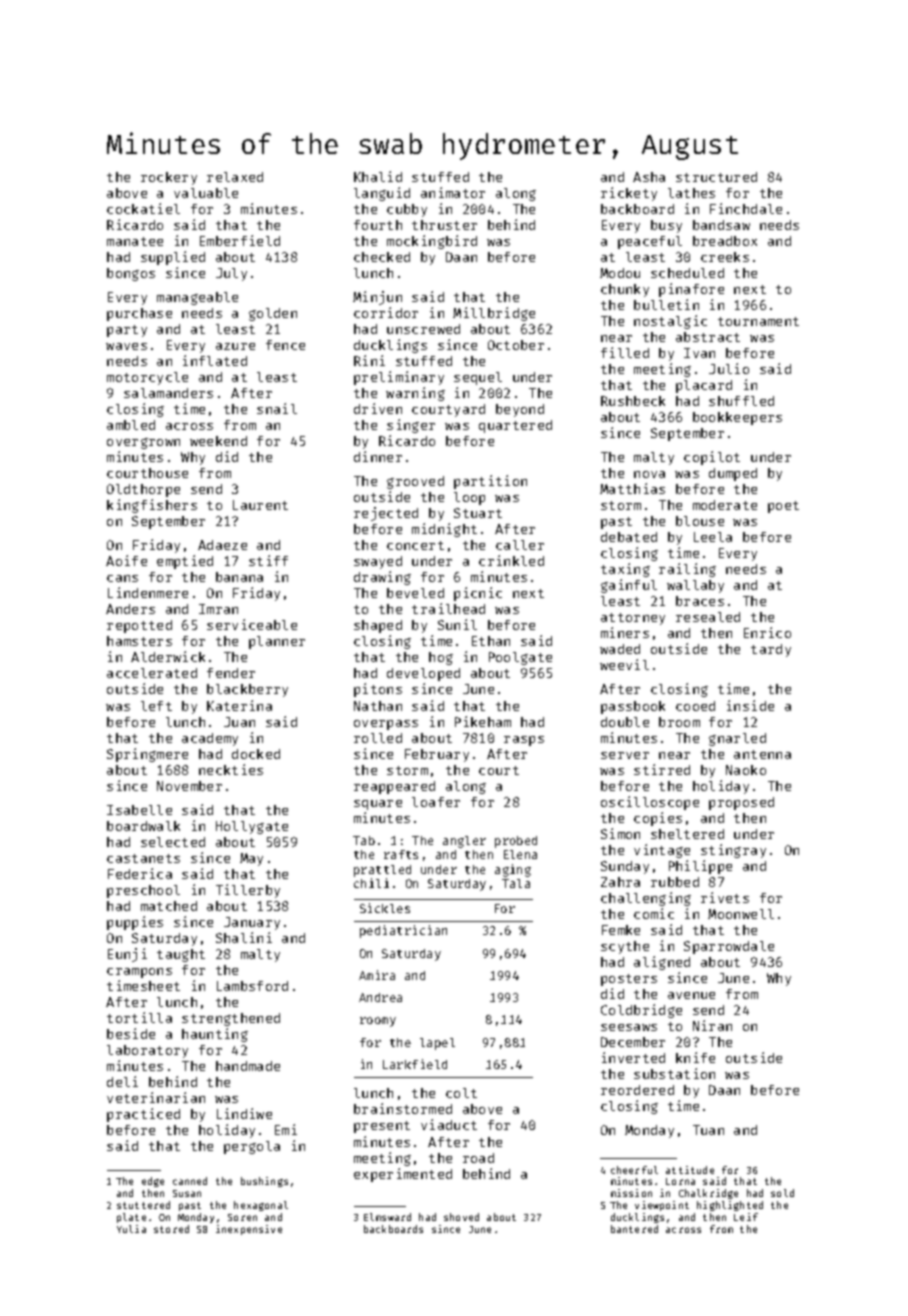 The height and width of the page is (1316, 908). I want to click on partition, so click(490, 482).
